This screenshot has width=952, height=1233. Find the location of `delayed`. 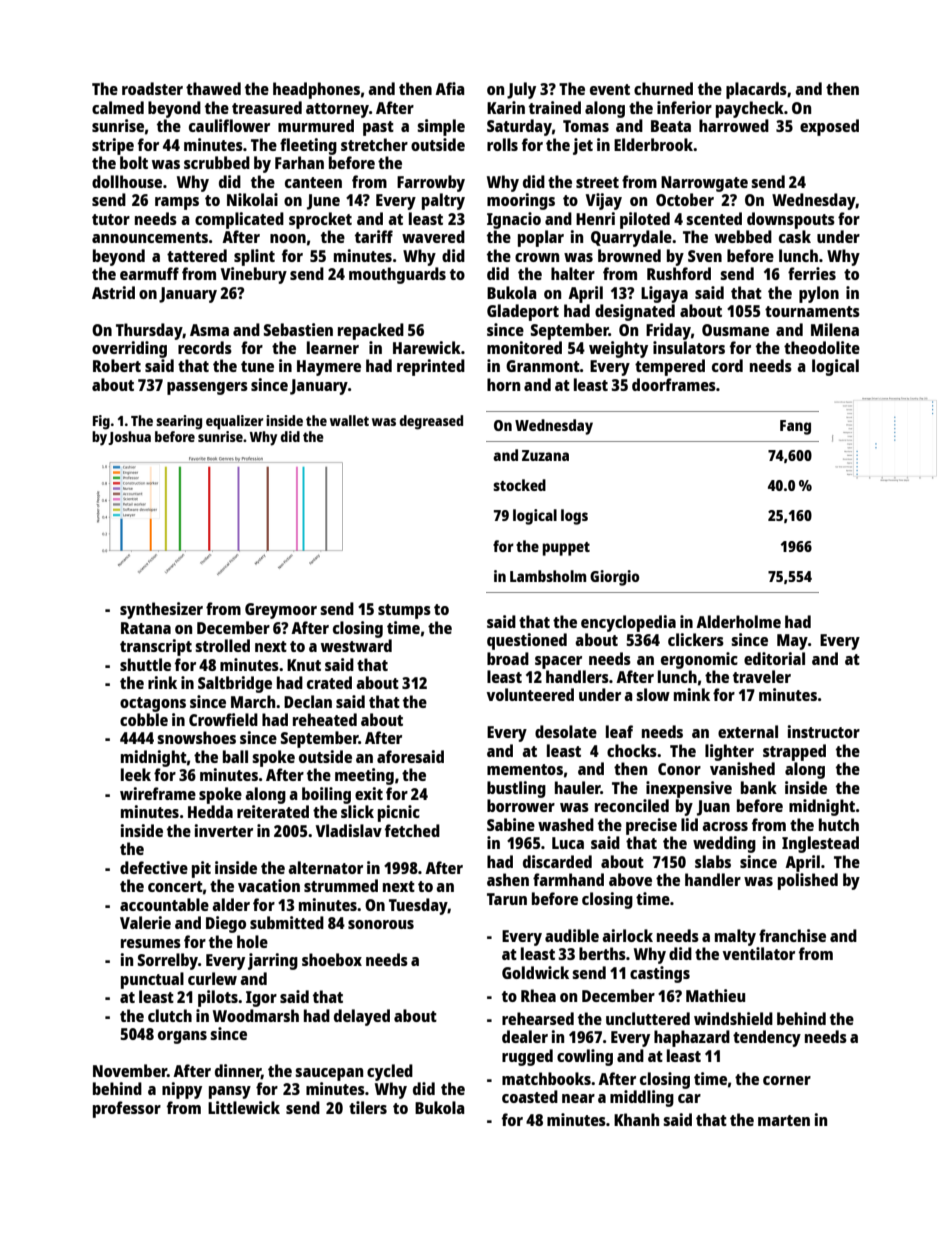

delayed is located at coordinates (362, 1017).
